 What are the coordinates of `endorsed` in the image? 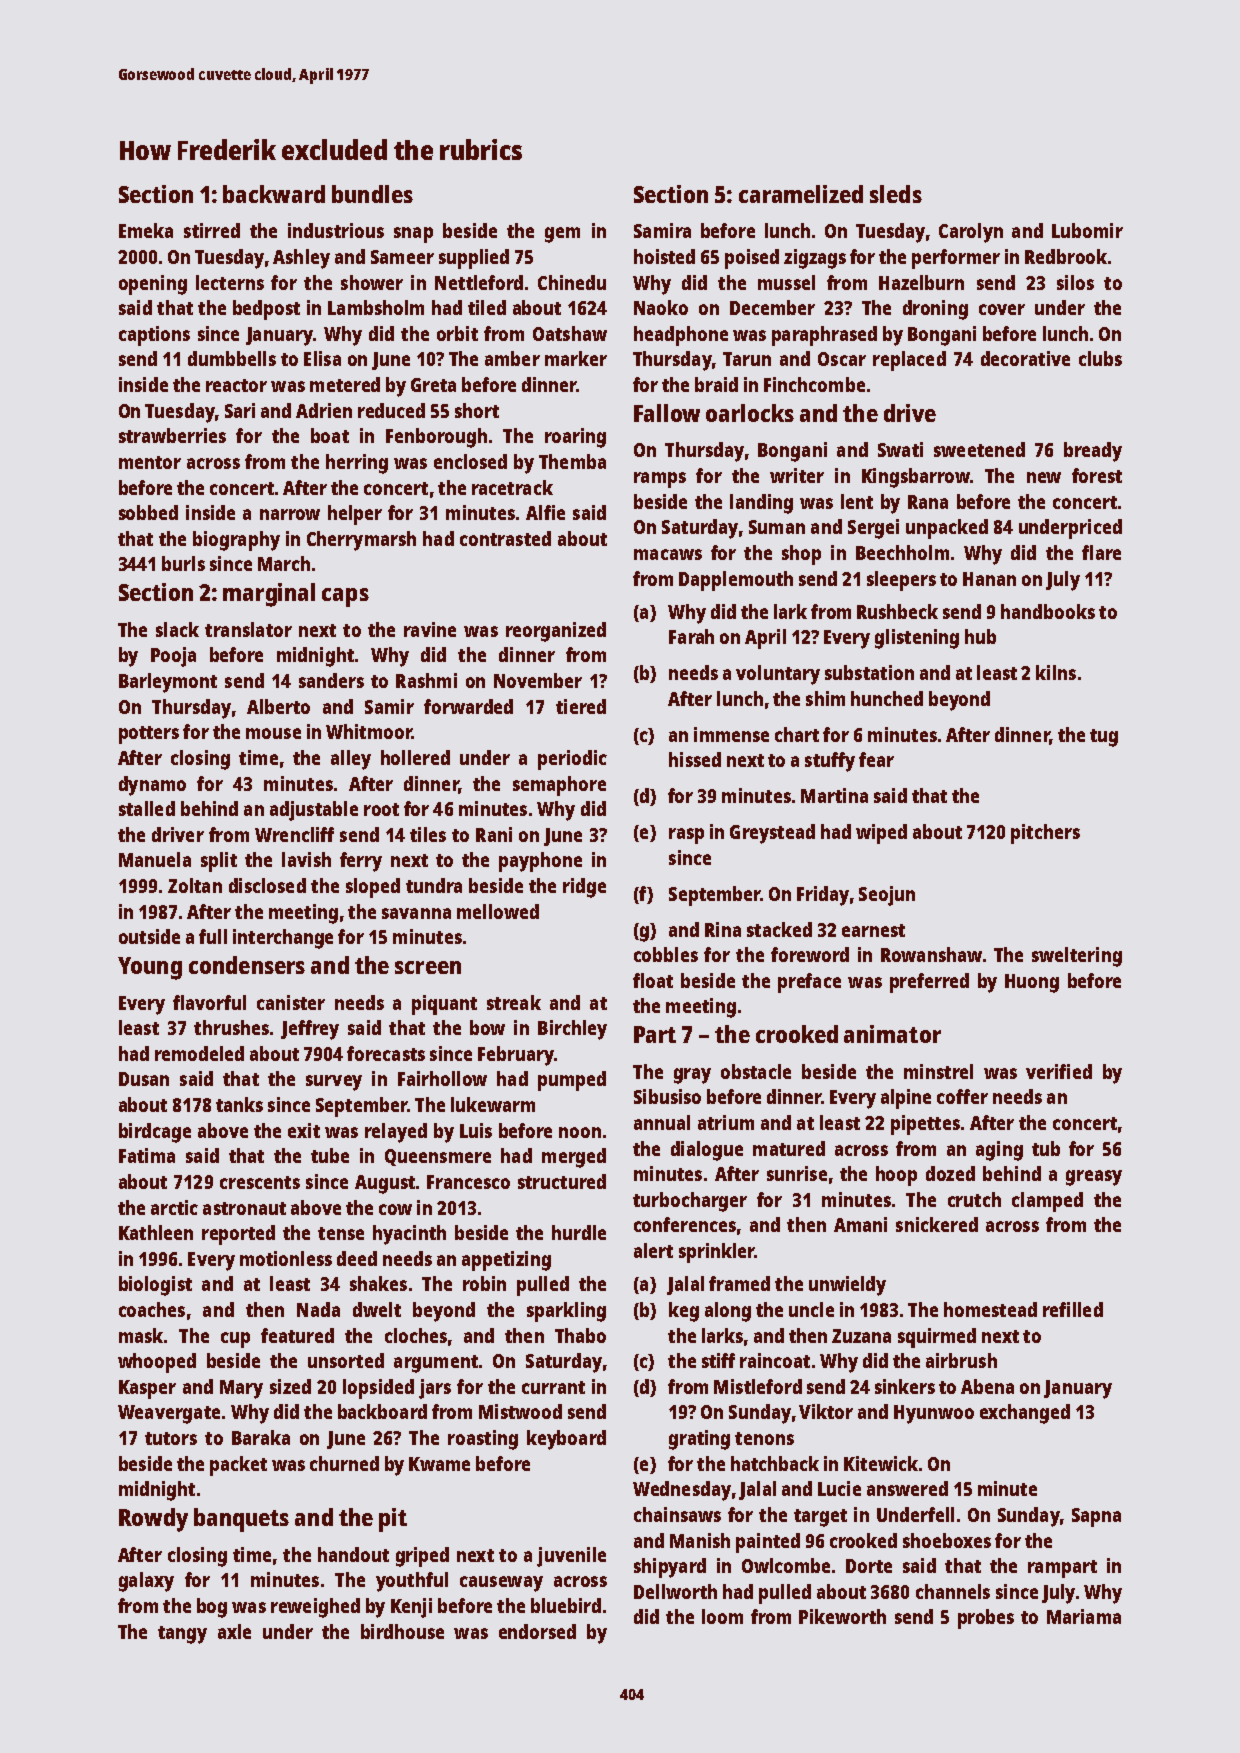 It's located at (537, 1631).
